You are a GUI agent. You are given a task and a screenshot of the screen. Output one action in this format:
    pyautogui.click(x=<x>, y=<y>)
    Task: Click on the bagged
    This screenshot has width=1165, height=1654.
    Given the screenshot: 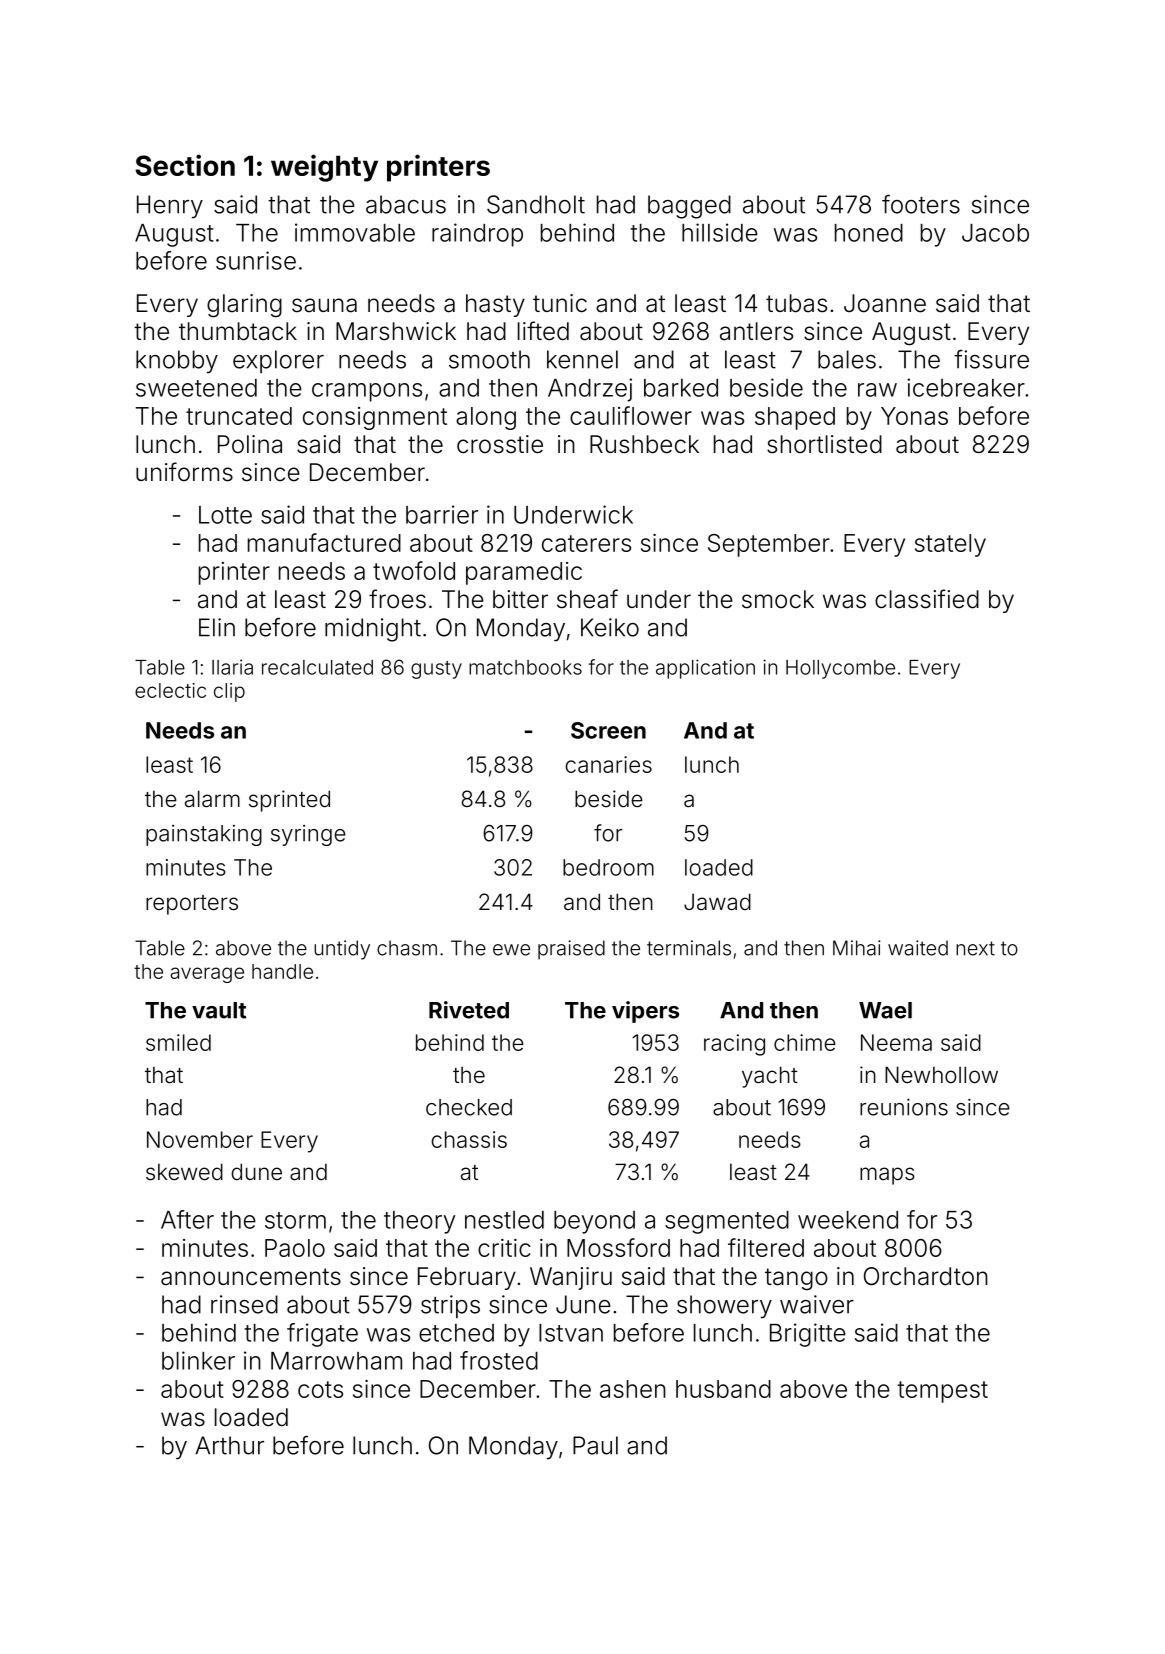 What is the action you would take?
    pyautogui.click(x=689, y=207)
